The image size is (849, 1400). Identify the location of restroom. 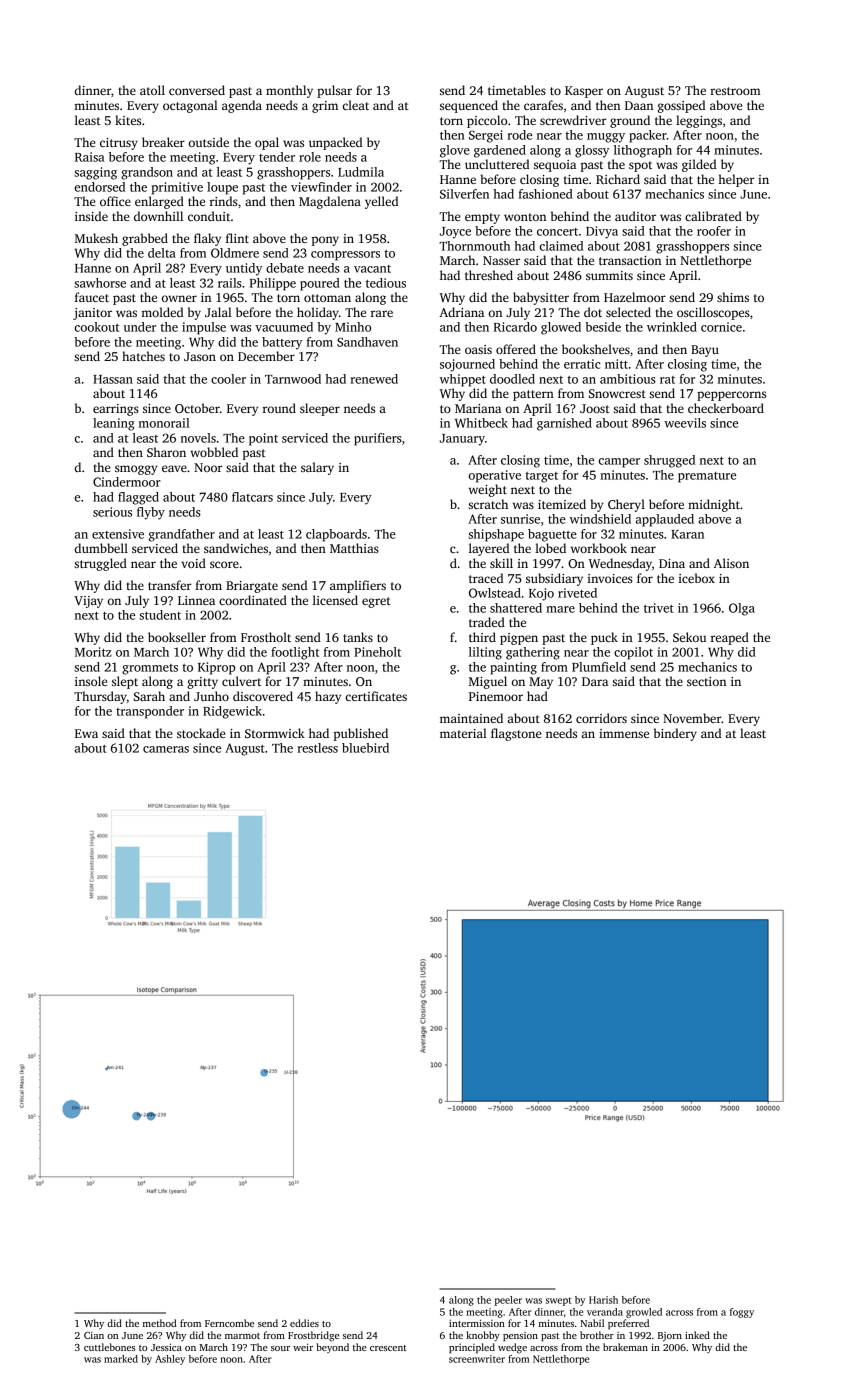
(735, 91).
